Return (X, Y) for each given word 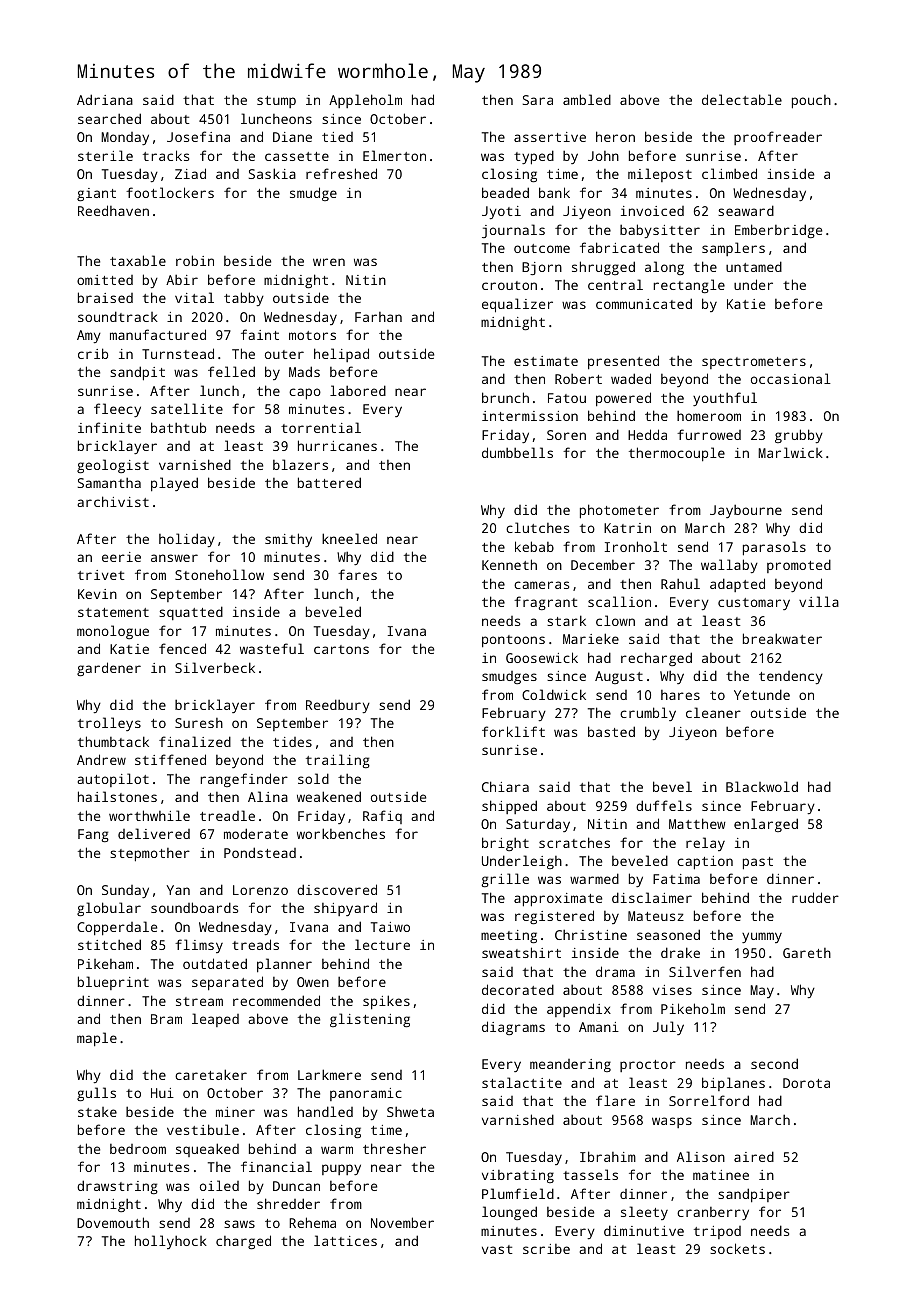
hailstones (117, 796)
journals (513, 231)
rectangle (689, 286)
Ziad (190, 173)
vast (497, 1249)
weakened (329, 796)
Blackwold (762, 786)
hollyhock (171, 1242)
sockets (737, 1248)
